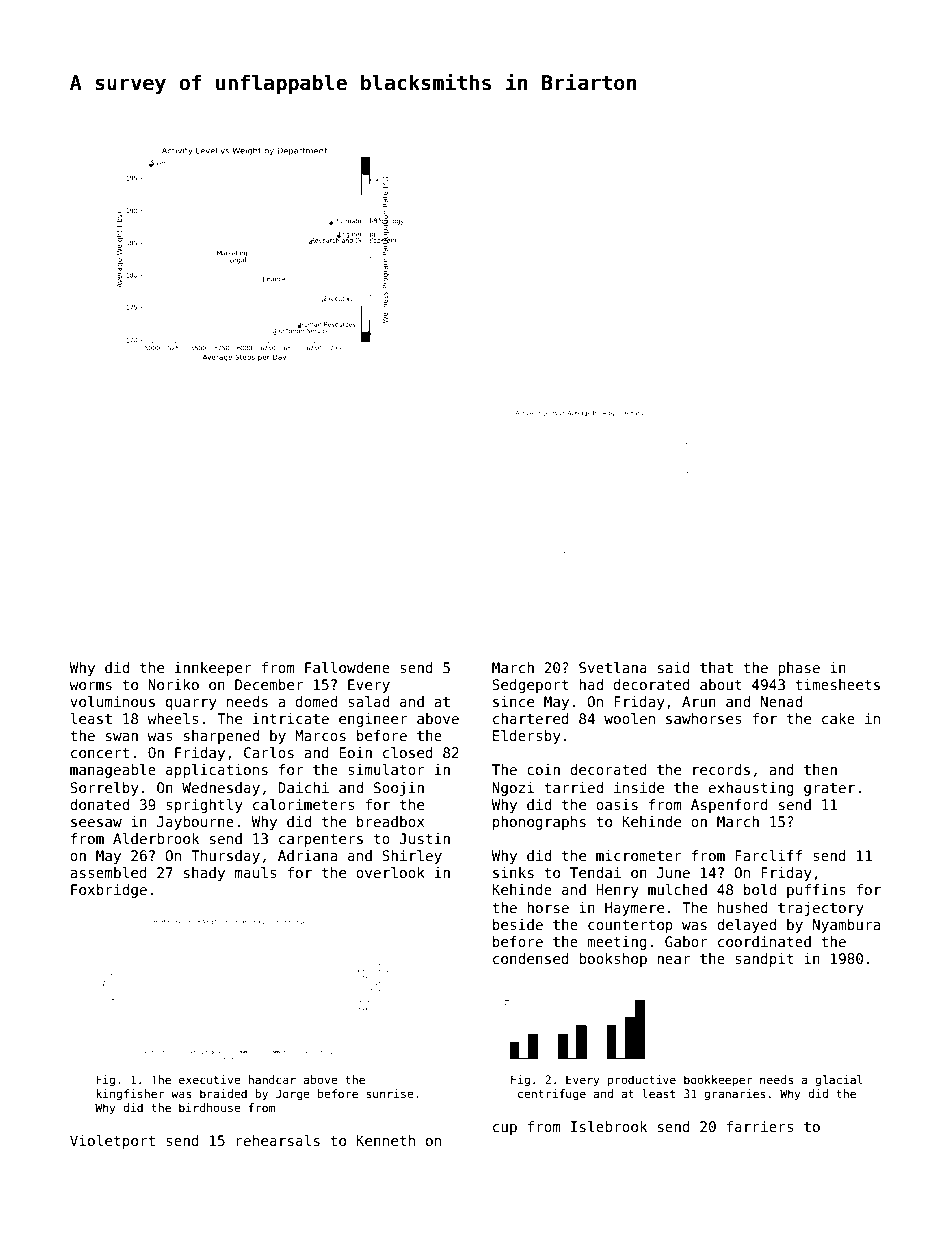 Image resolution: width=952 pixels, height=1233 pixels. I want to click on condensed, so click(531, 958).
